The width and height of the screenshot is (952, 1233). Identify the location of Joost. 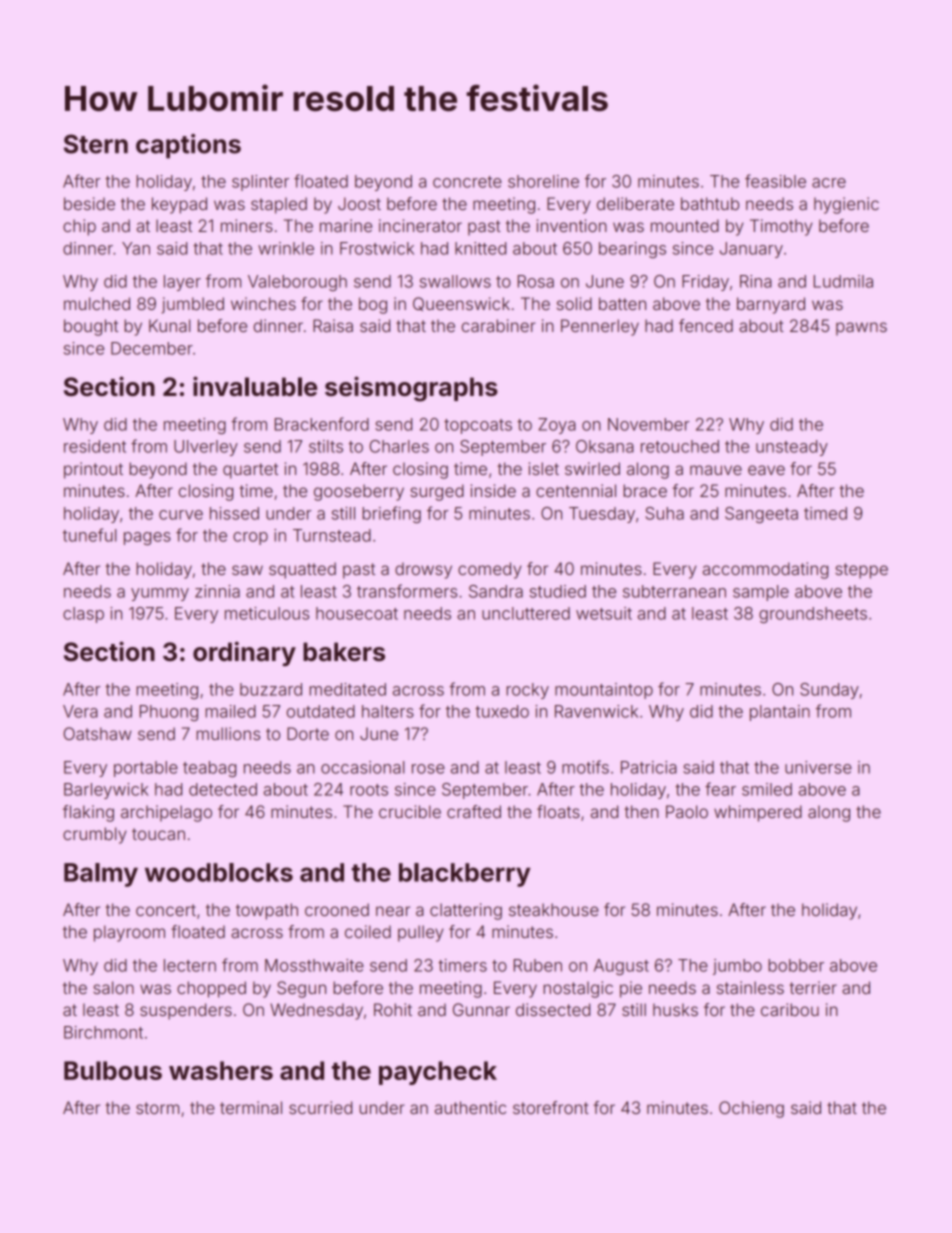
(359, 203).
